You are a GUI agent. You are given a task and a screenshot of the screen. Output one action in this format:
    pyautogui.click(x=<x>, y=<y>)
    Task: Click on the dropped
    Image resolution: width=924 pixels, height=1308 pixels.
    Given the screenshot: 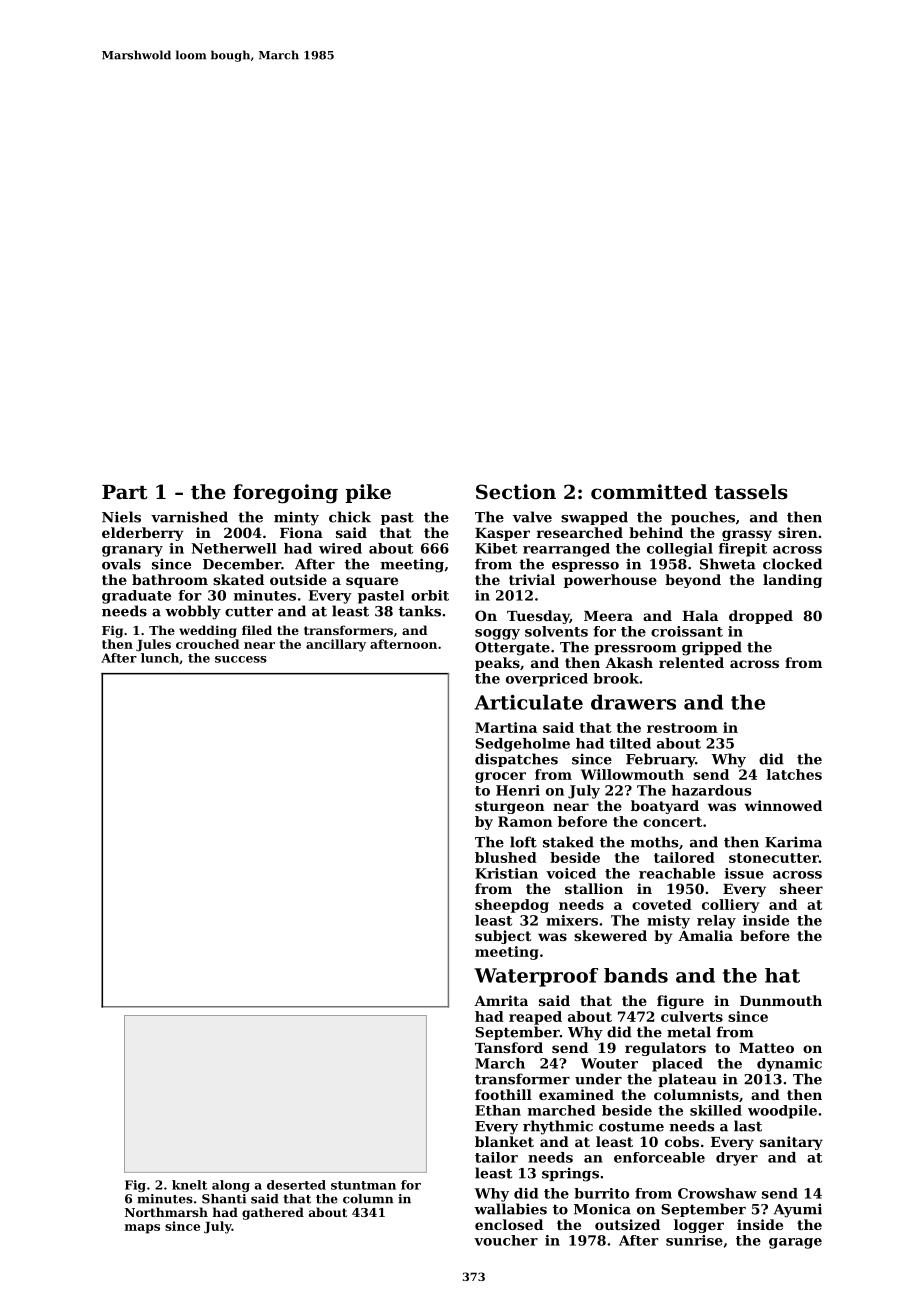 What is the action you would take?
    pyautogui.click(x=761, y=617)
